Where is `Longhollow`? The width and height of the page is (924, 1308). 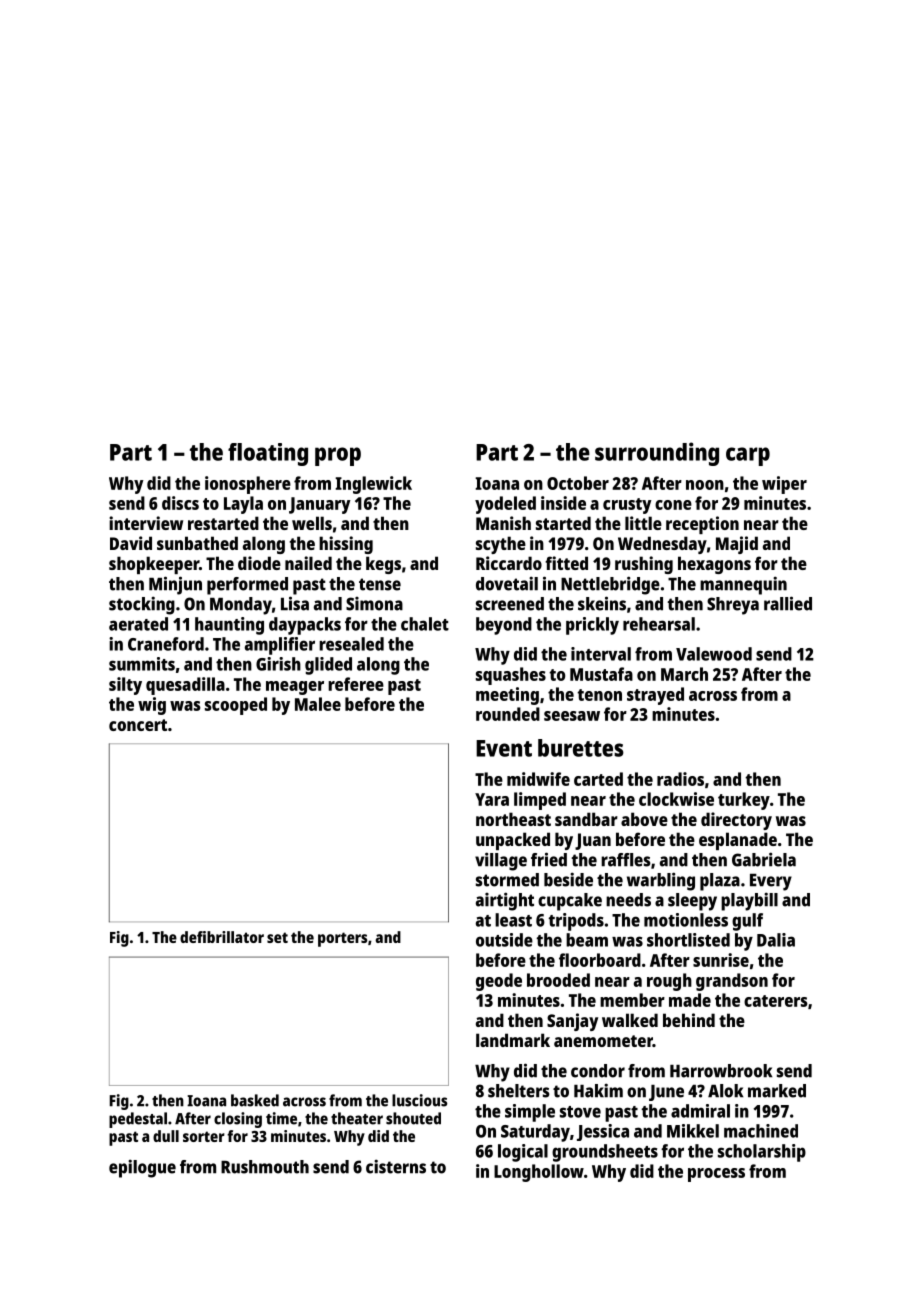
Longhollow is located at coordinates (539, 1173).
